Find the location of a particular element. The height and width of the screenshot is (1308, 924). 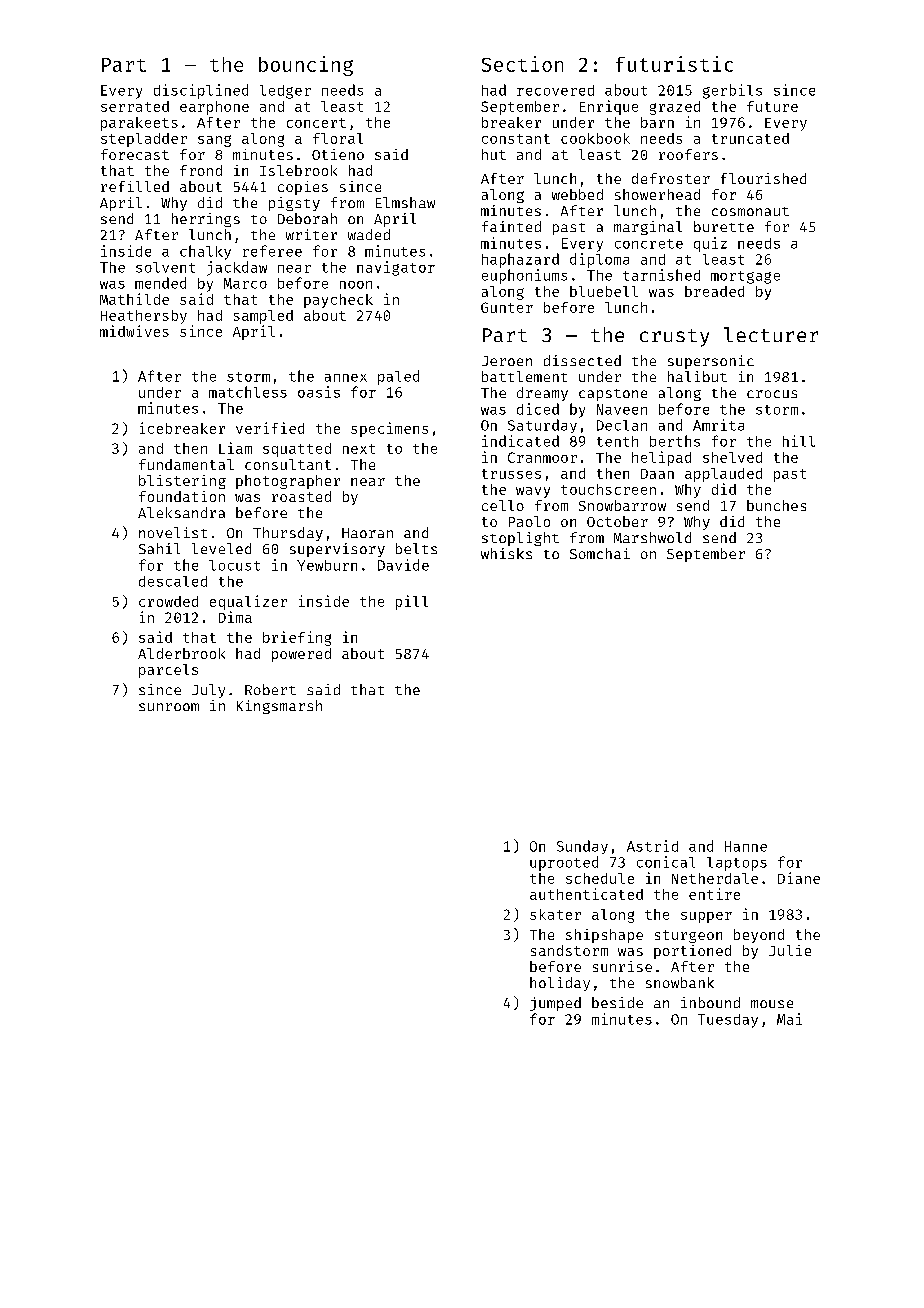

sang is located at coordinates (214, 141).
